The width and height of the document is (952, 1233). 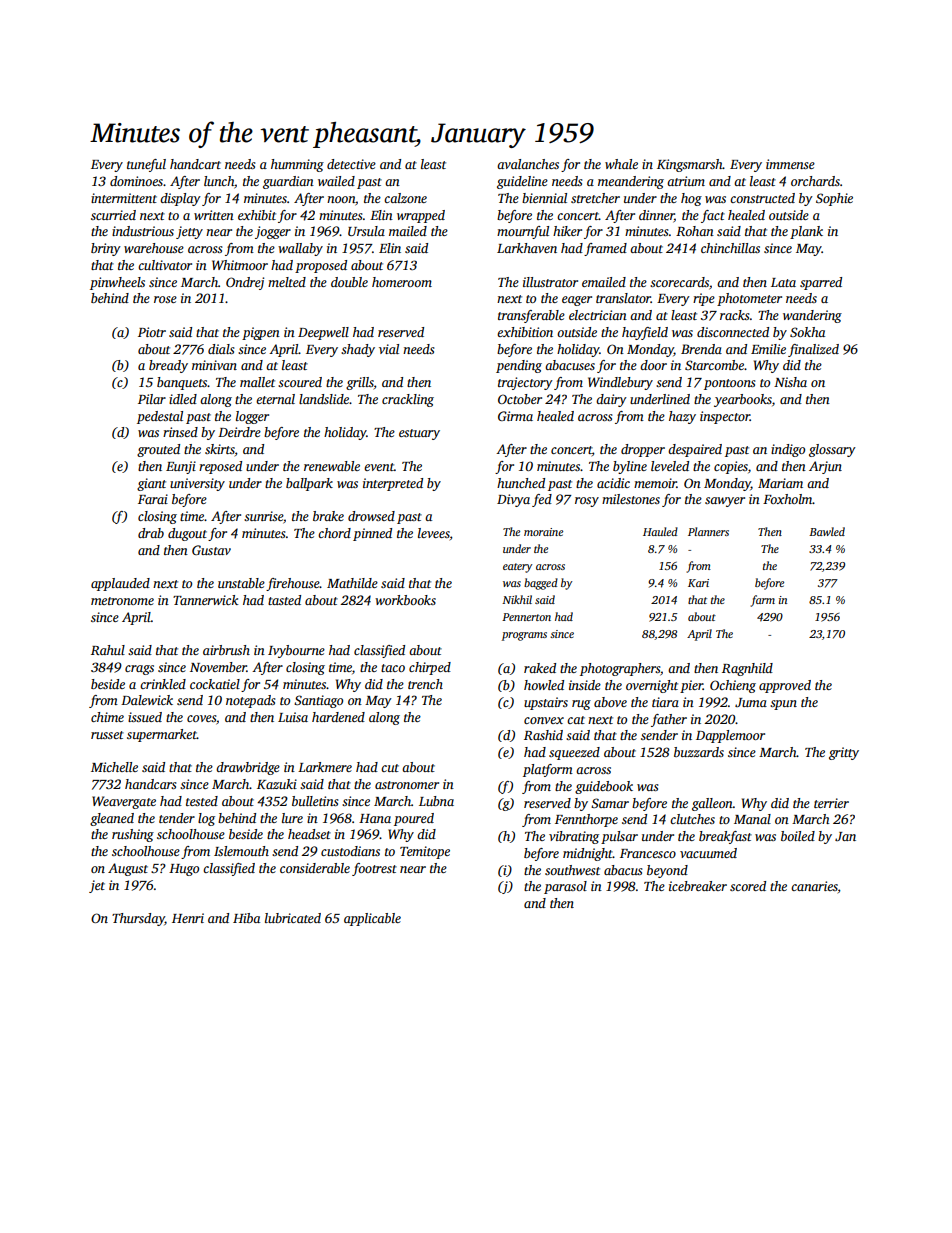 What do you see at coordinates (430, 668) in the document?
I see `chirped` at bounding box center [430, 668].
